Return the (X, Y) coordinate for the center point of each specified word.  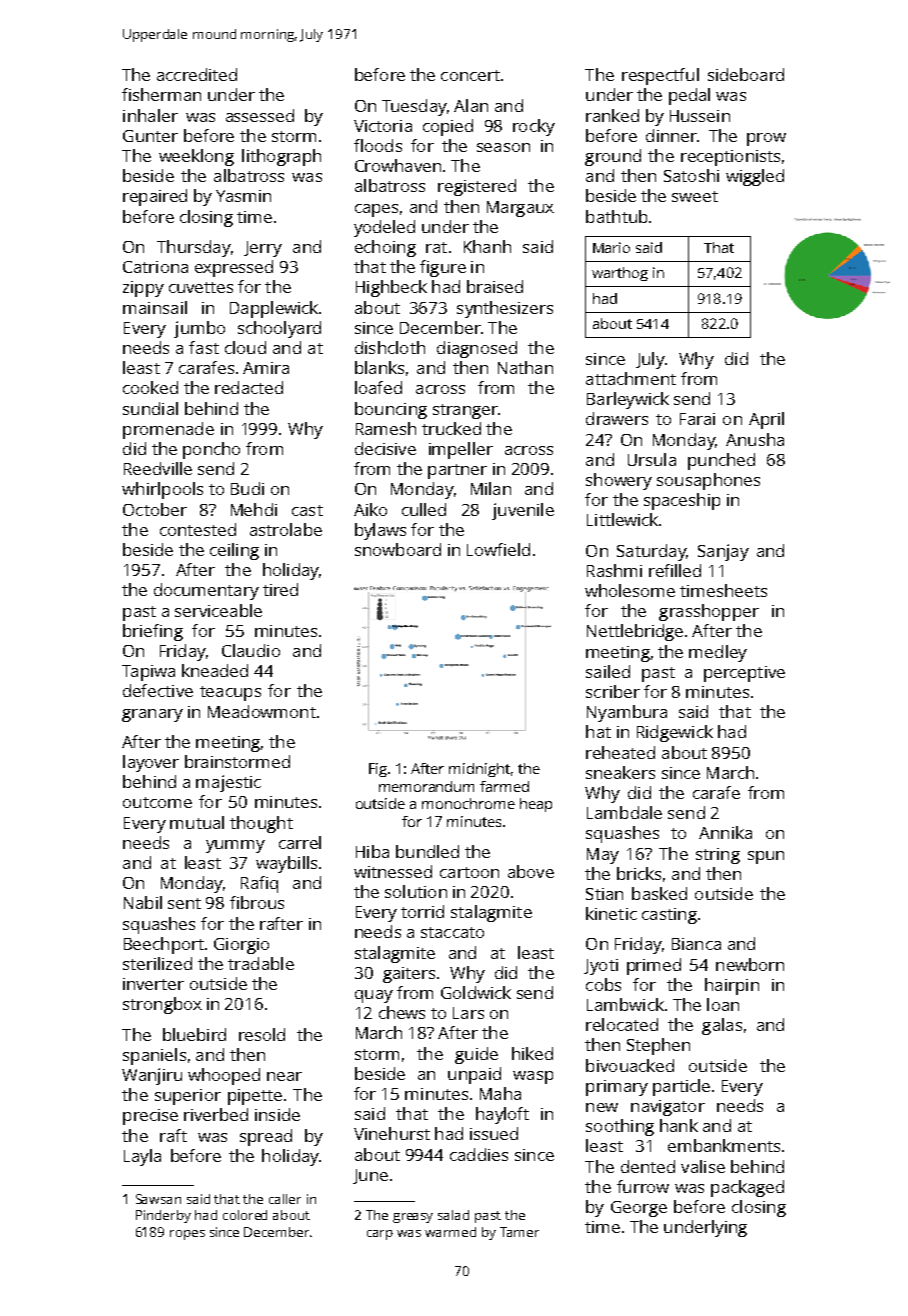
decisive (385, 448)
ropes (187, 1235)
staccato (452, 932)
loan (723, 1004)
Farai (697, 419)
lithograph (281, 157)
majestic (228, 783)
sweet (695, 196)
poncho (211, 450)
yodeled (384, 228)
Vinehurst (392, 1133)
